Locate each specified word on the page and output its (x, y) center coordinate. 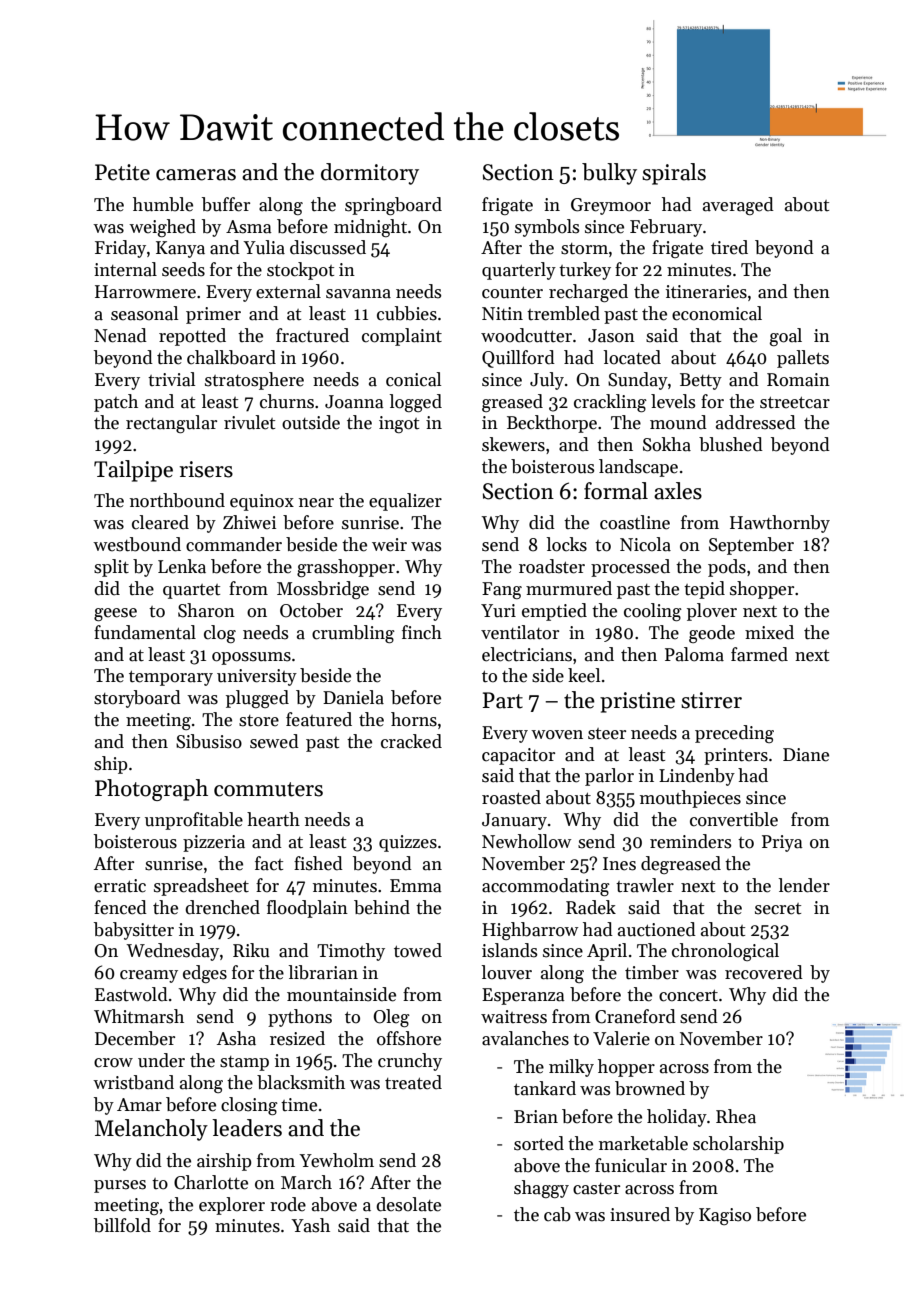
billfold (122, 1225)
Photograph (151, 790)
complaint (402, 337)
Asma (249, 227)
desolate (408, 1204)
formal (616, 491)
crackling (610, 403)
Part (503, 700)
